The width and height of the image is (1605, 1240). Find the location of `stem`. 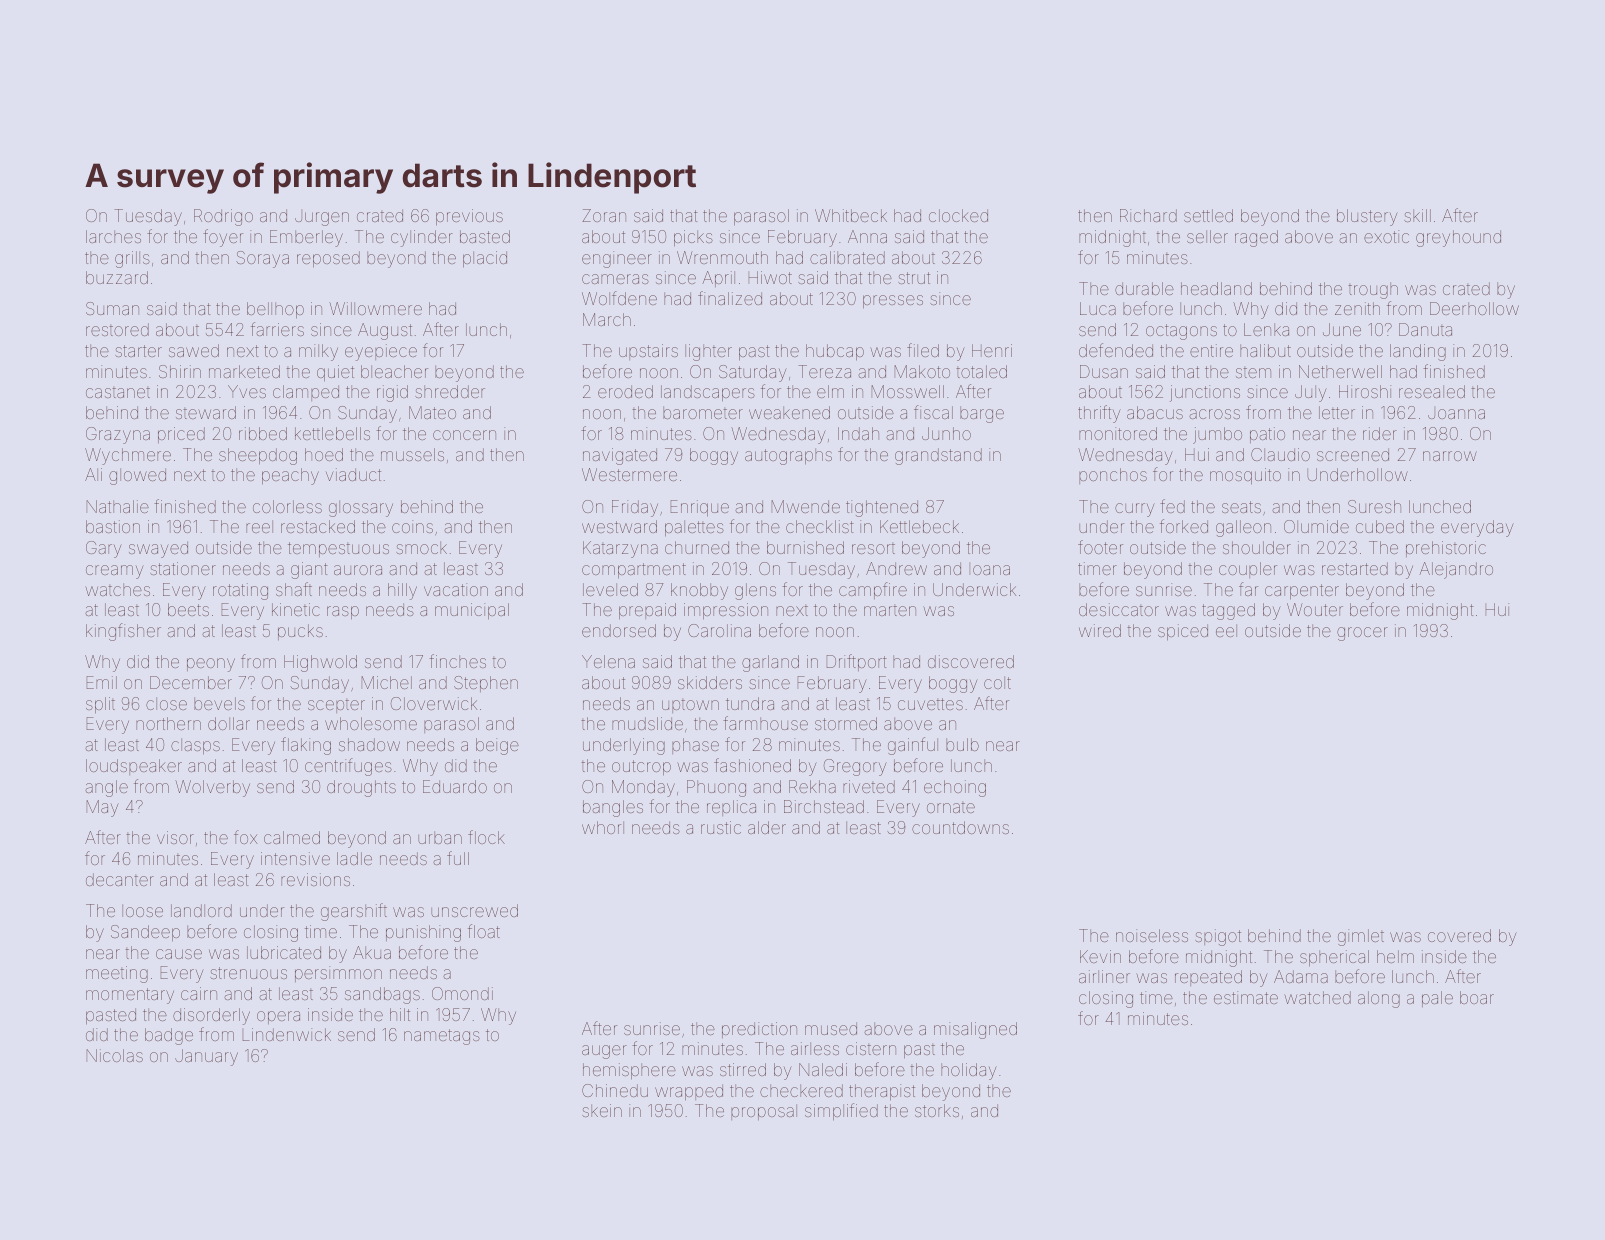

stem is located at coordinates (1253, 373).
